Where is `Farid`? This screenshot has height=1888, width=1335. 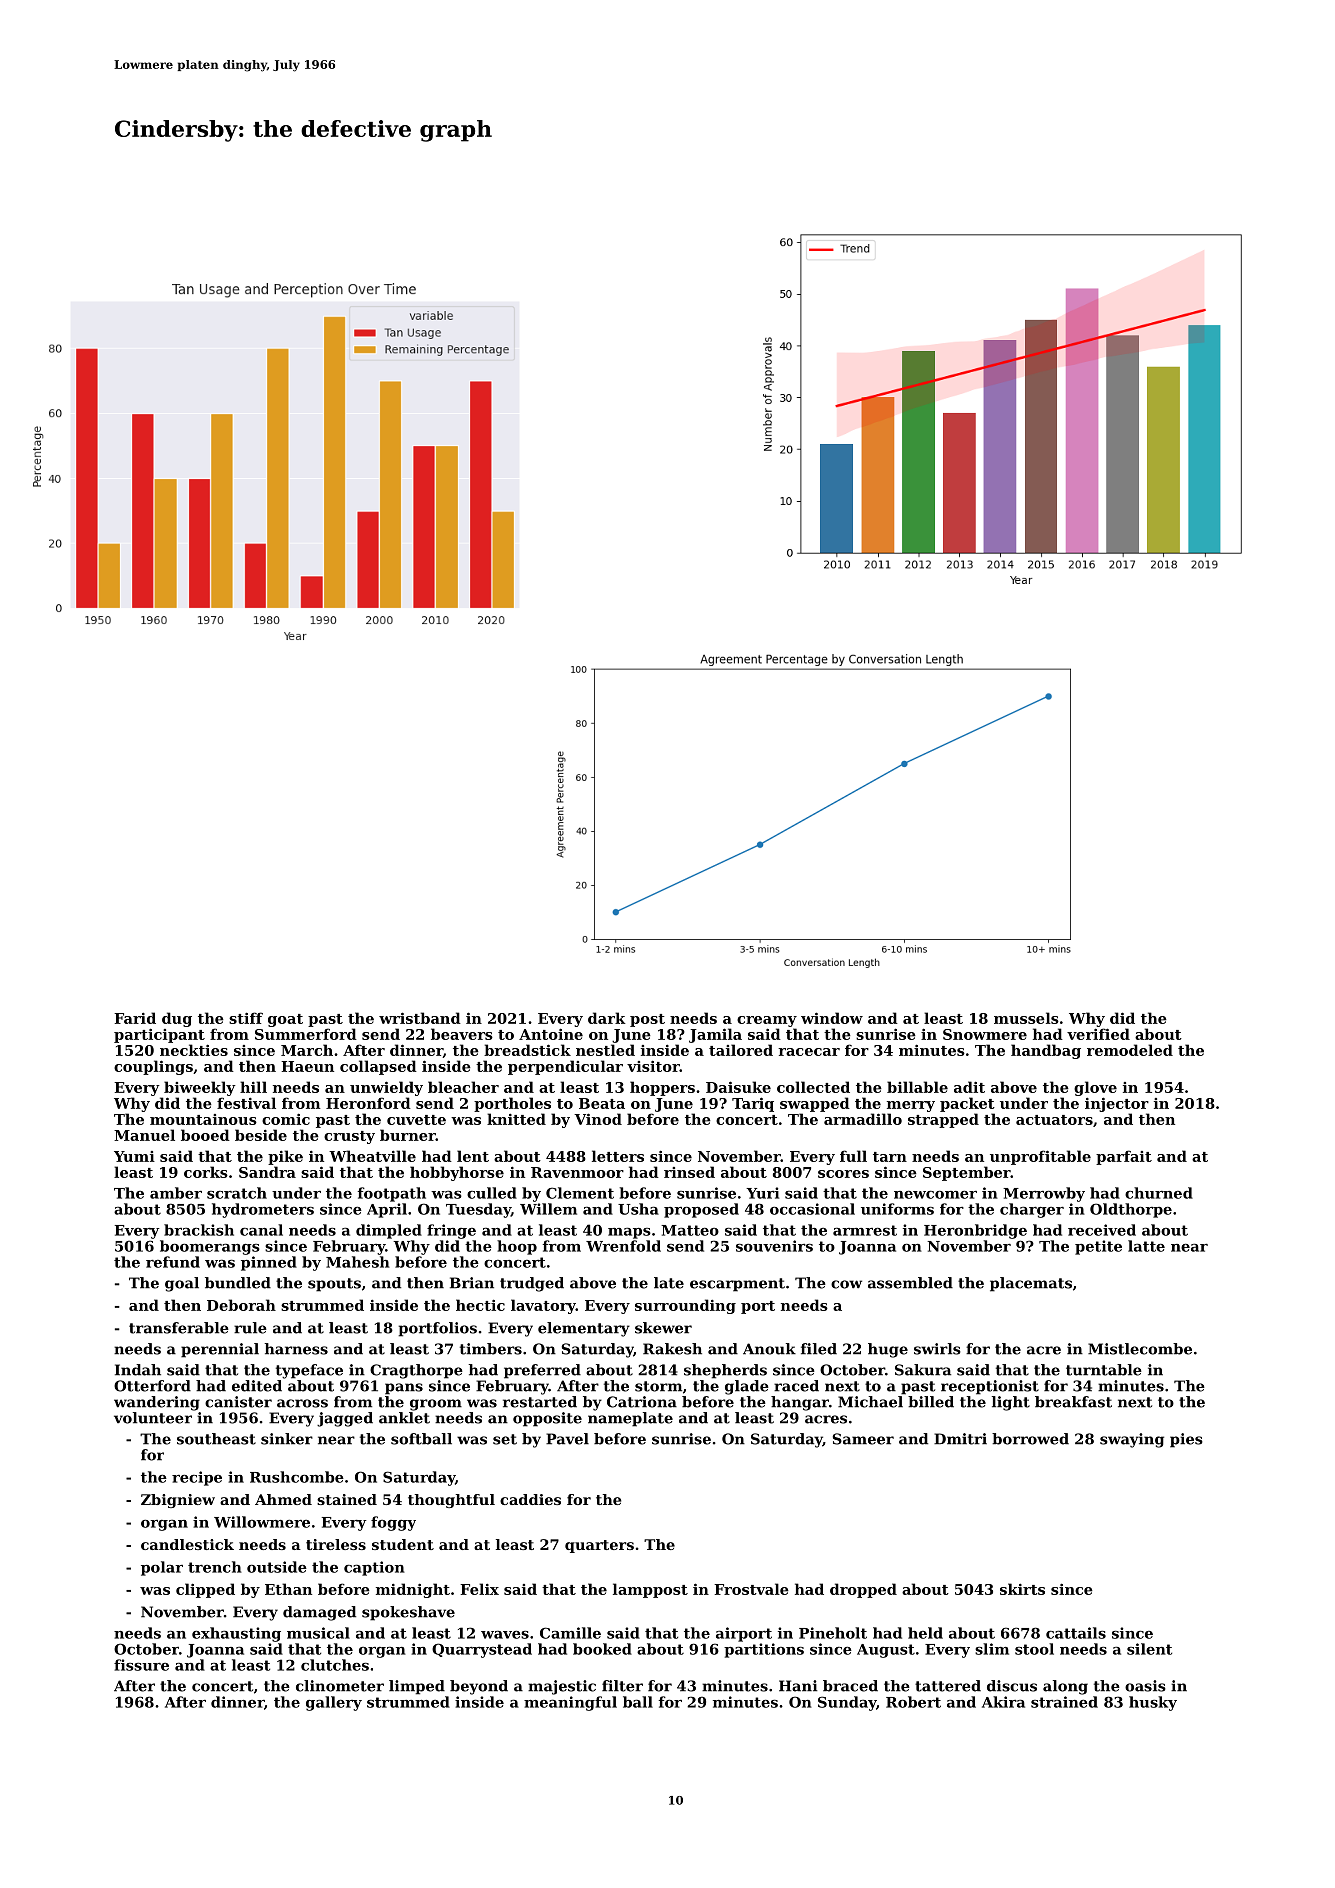 Farid is located at coordinates (135, 1018).
